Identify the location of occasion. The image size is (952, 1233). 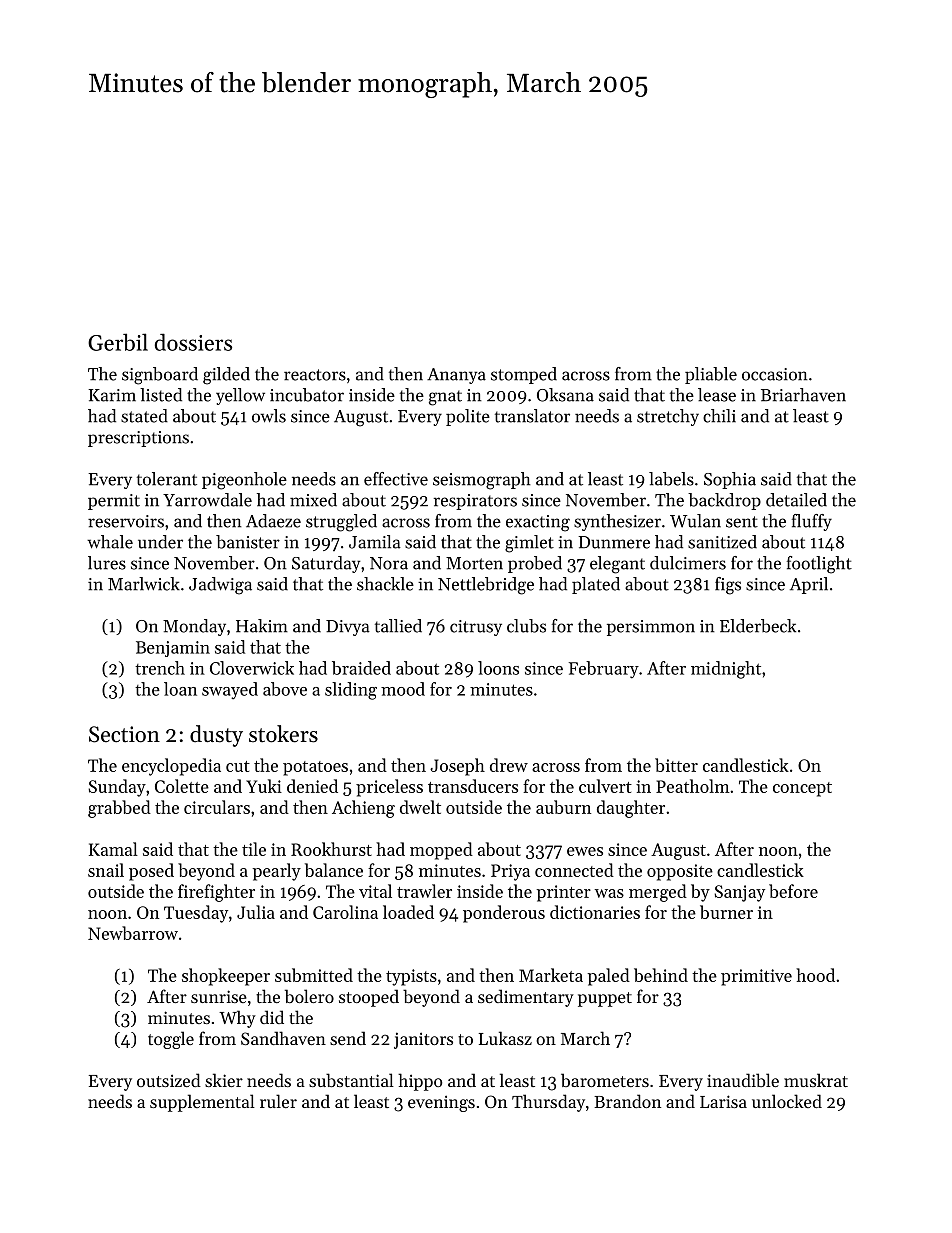
(775, 374).
